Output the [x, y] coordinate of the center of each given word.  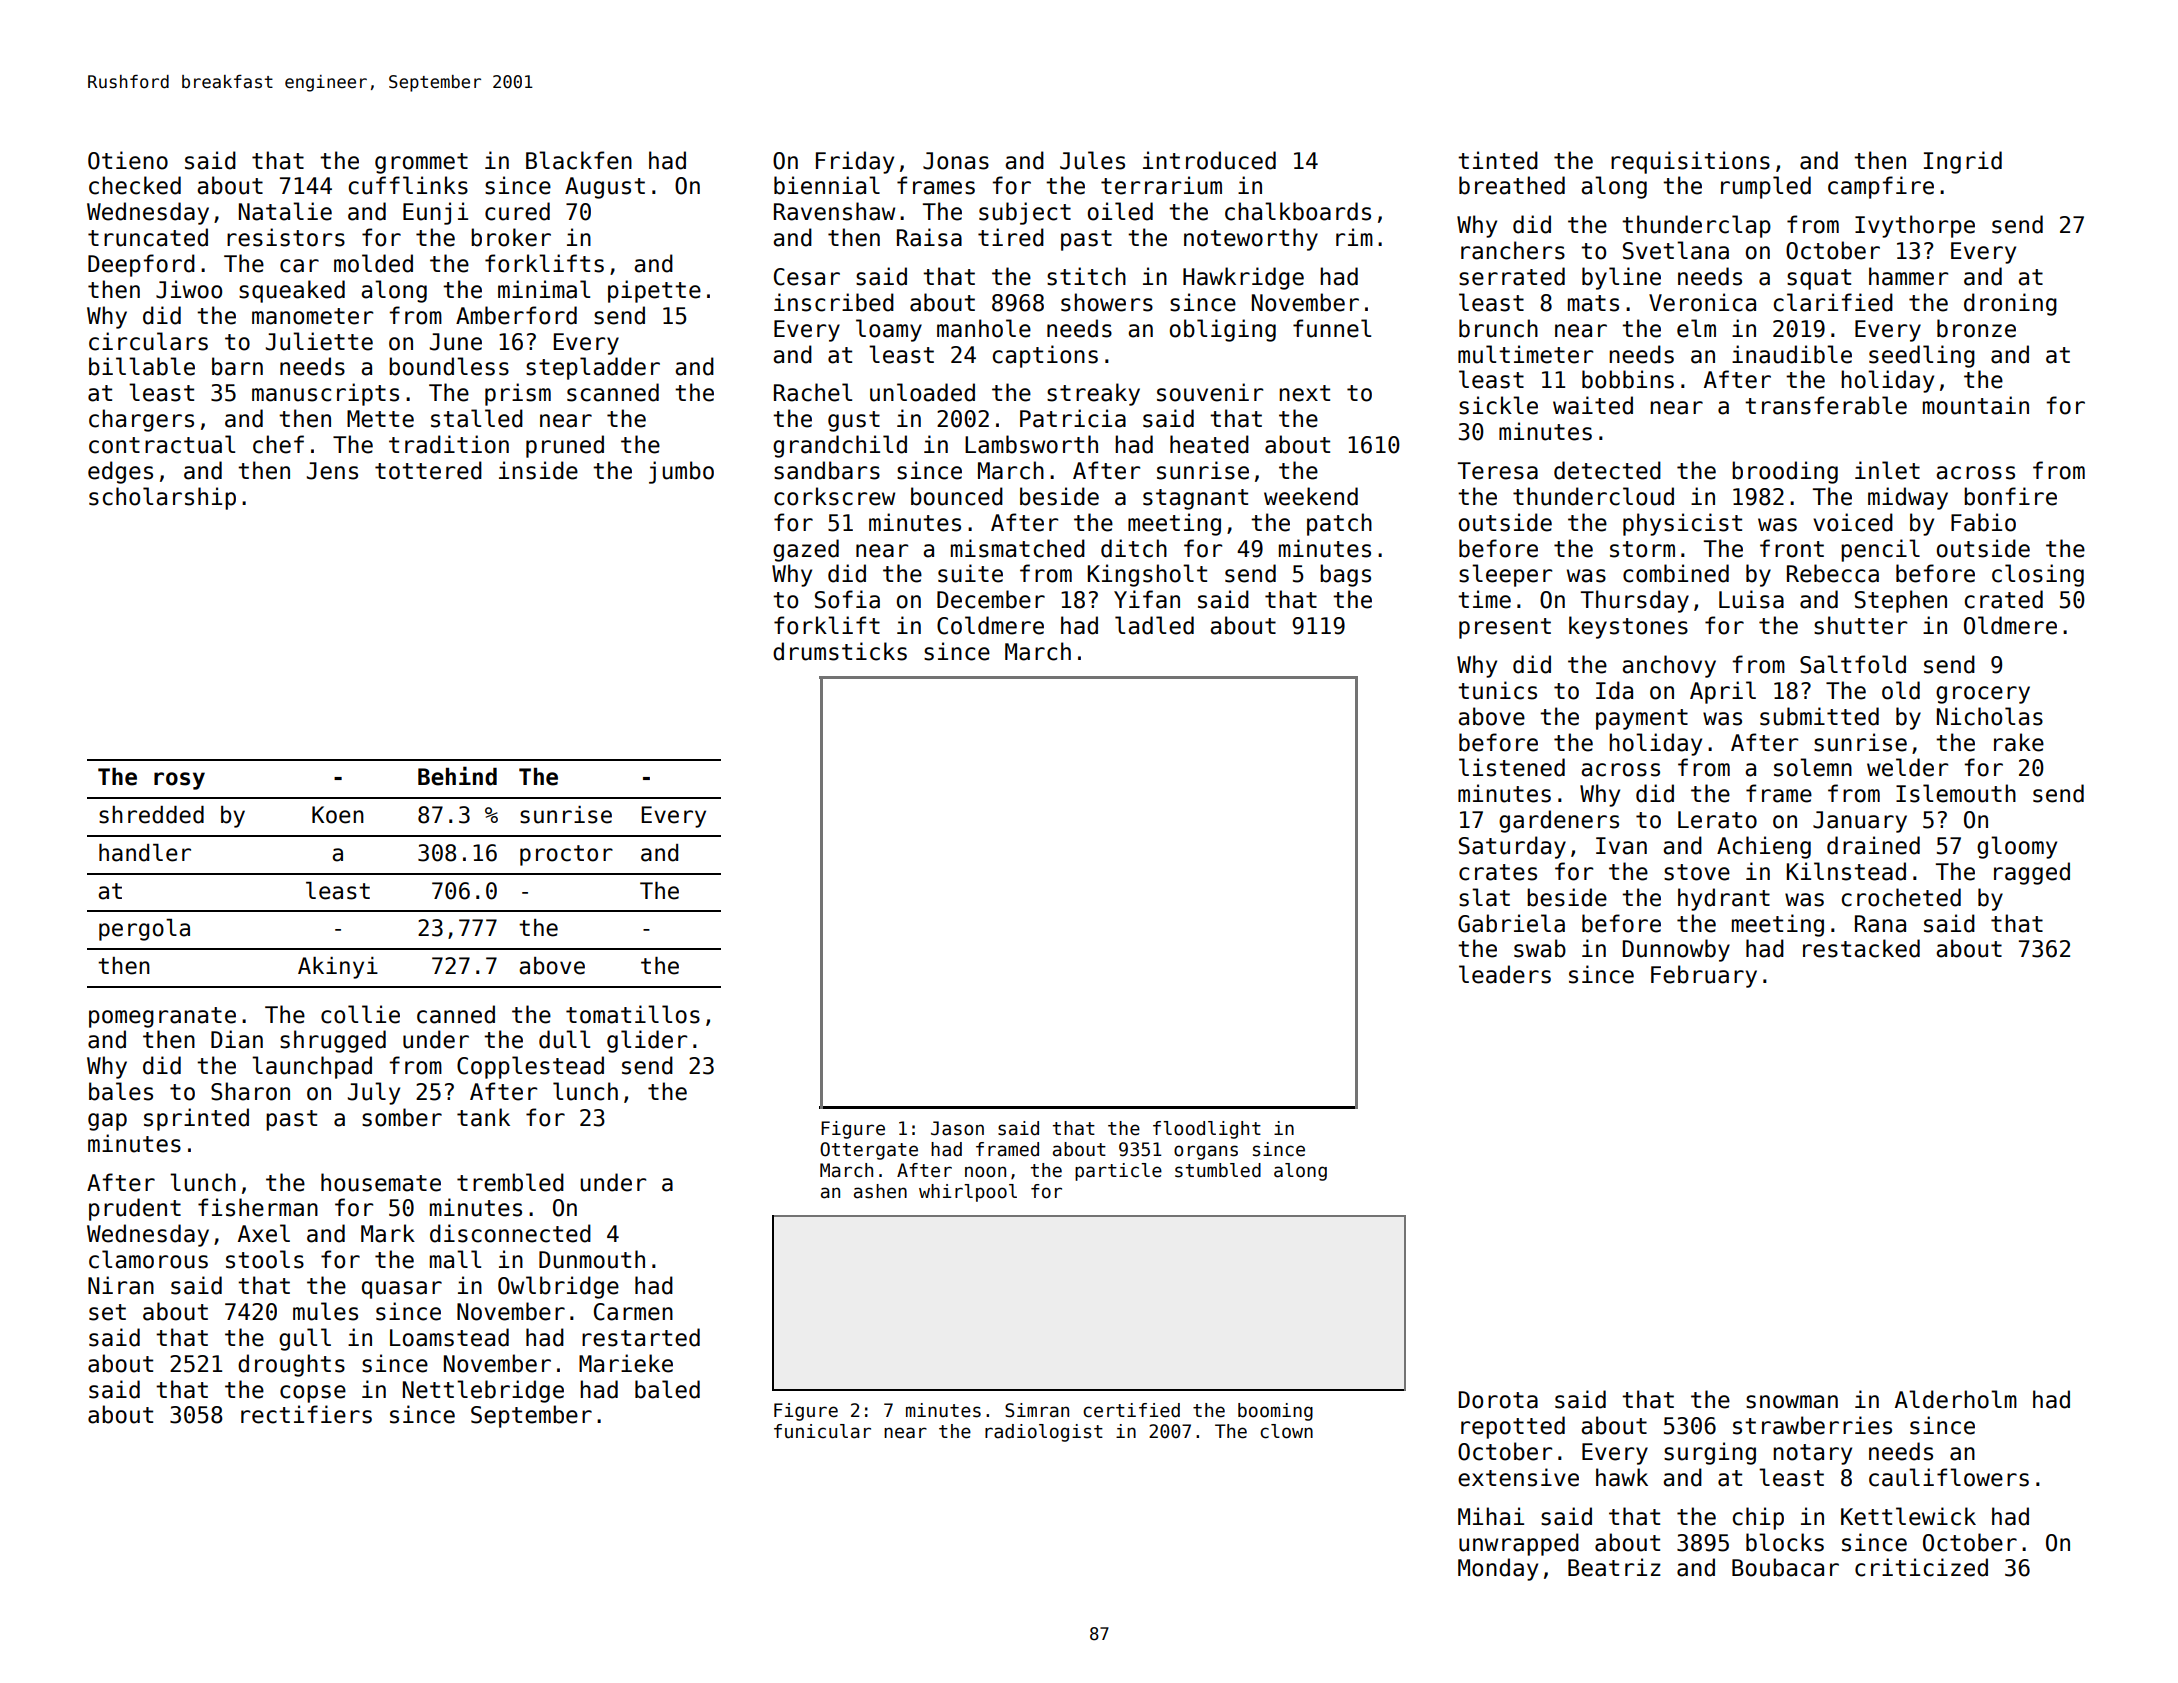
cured [517, 211]
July [374, 1093]
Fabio [1983, 522]
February [1704, 976]
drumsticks [840, 651]
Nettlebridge [483, 1391]
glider [647, 1041]
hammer [1908, 276]
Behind [457, 776]
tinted [1498, 160]
